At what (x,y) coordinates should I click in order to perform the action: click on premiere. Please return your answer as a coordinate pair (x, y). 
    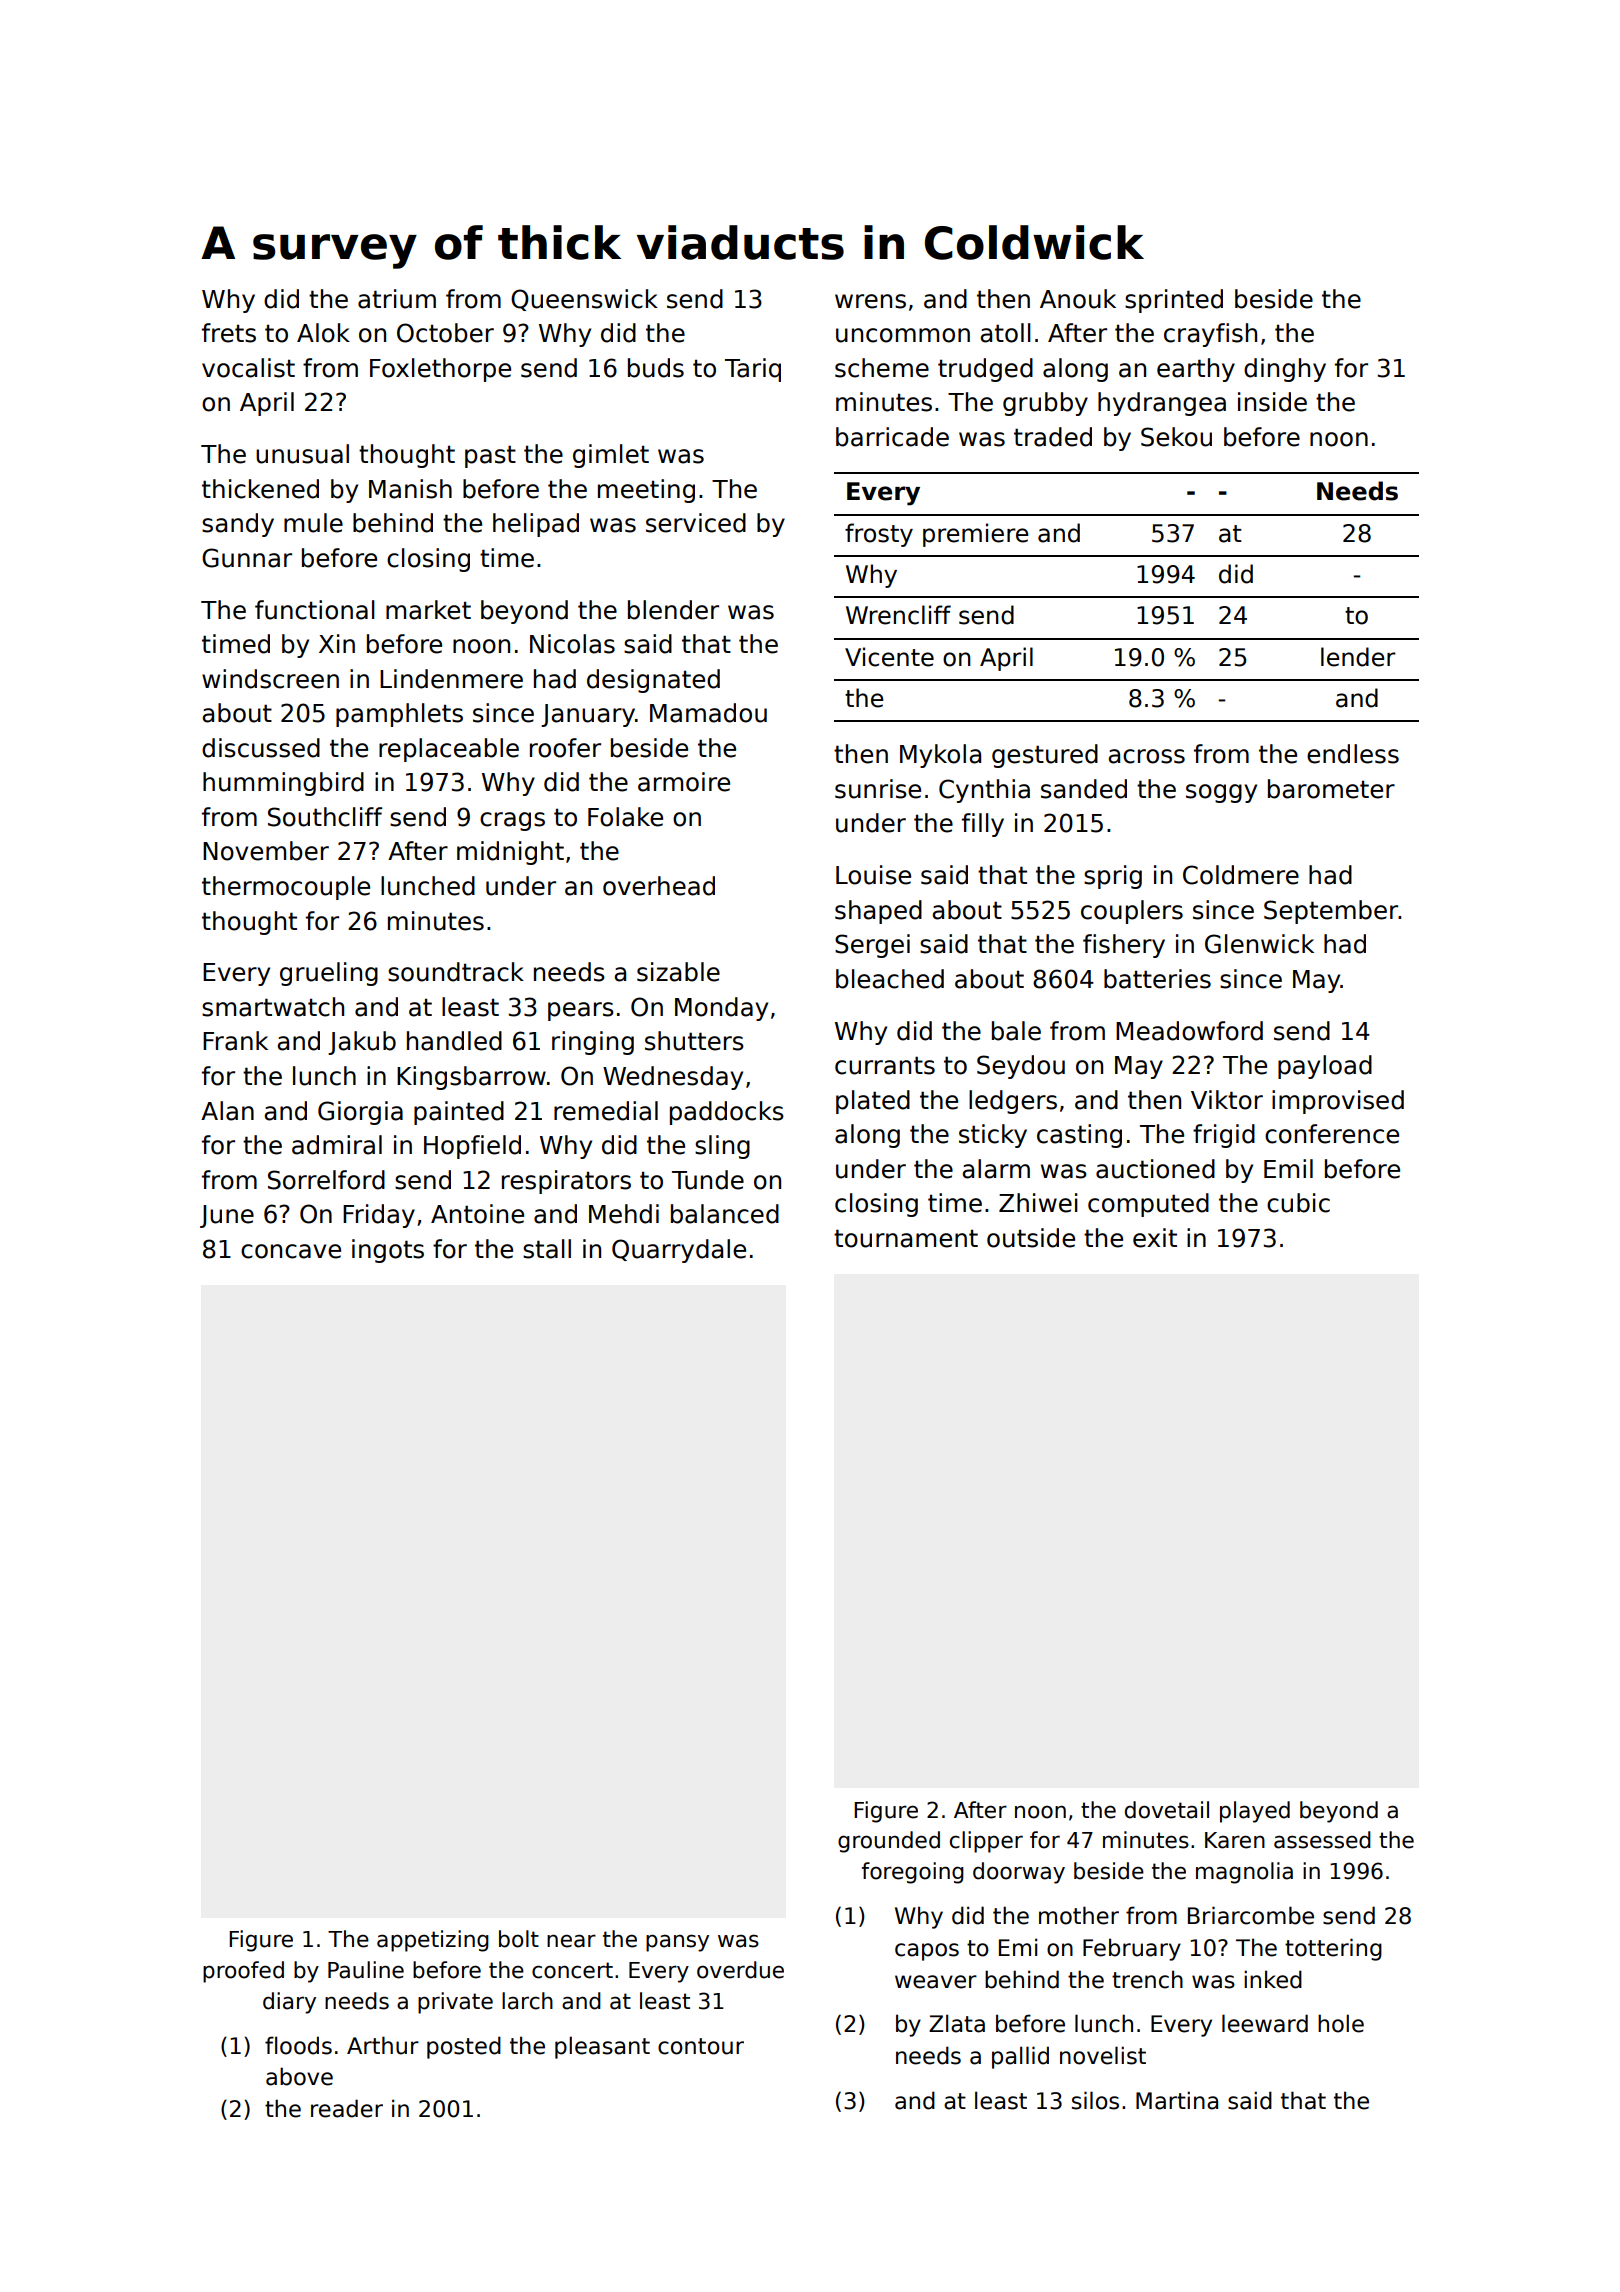
    Looking at the image, I should click on (975, 535).
